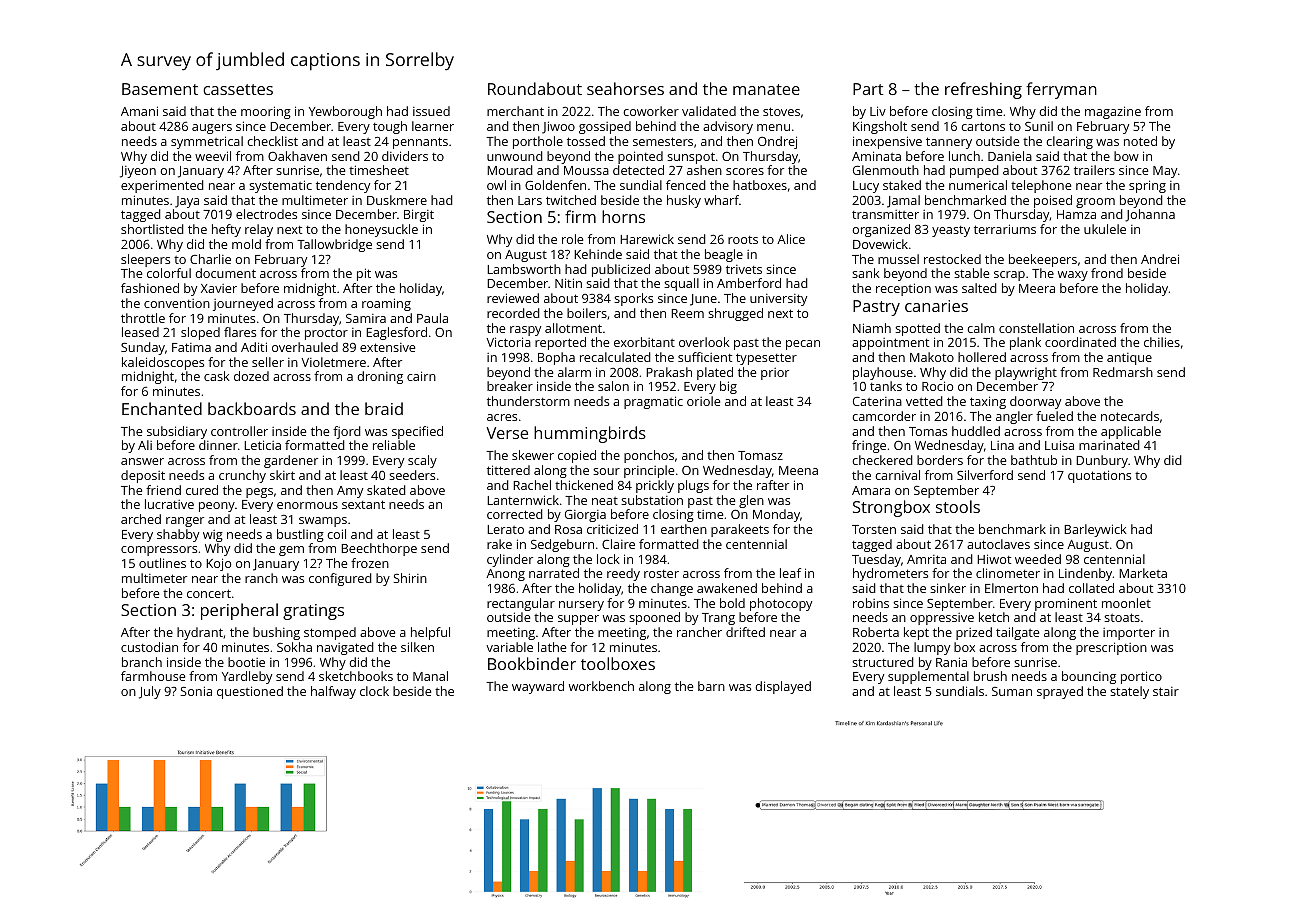  Describe the element at coordinates (209, 593) in the screenshot. I see `concert` at that location.
